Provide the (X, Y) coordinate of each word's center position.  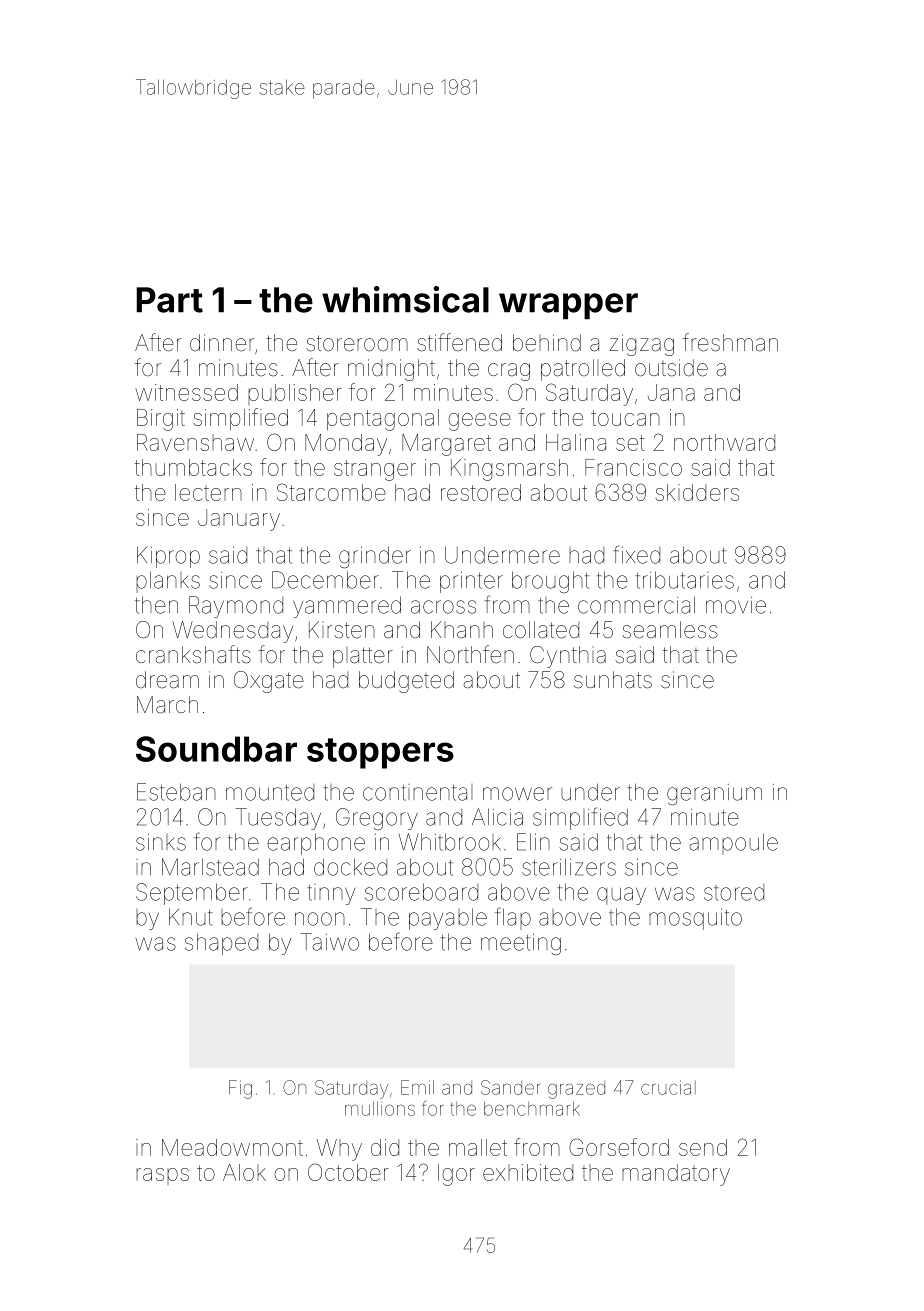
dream (167, 680)
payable (448, 919)
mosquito (695, 919)
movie (736, 605)
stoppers (380, 753)
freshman (730, 342)
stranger (375, 470)
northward (724, 442)
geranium (714, 794)
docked (350, 867)
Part (169, 300)
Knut (190, 917)
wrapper (568, 306)
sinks (161, 842)
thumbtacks (193, 467)
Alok (244, 1172)
